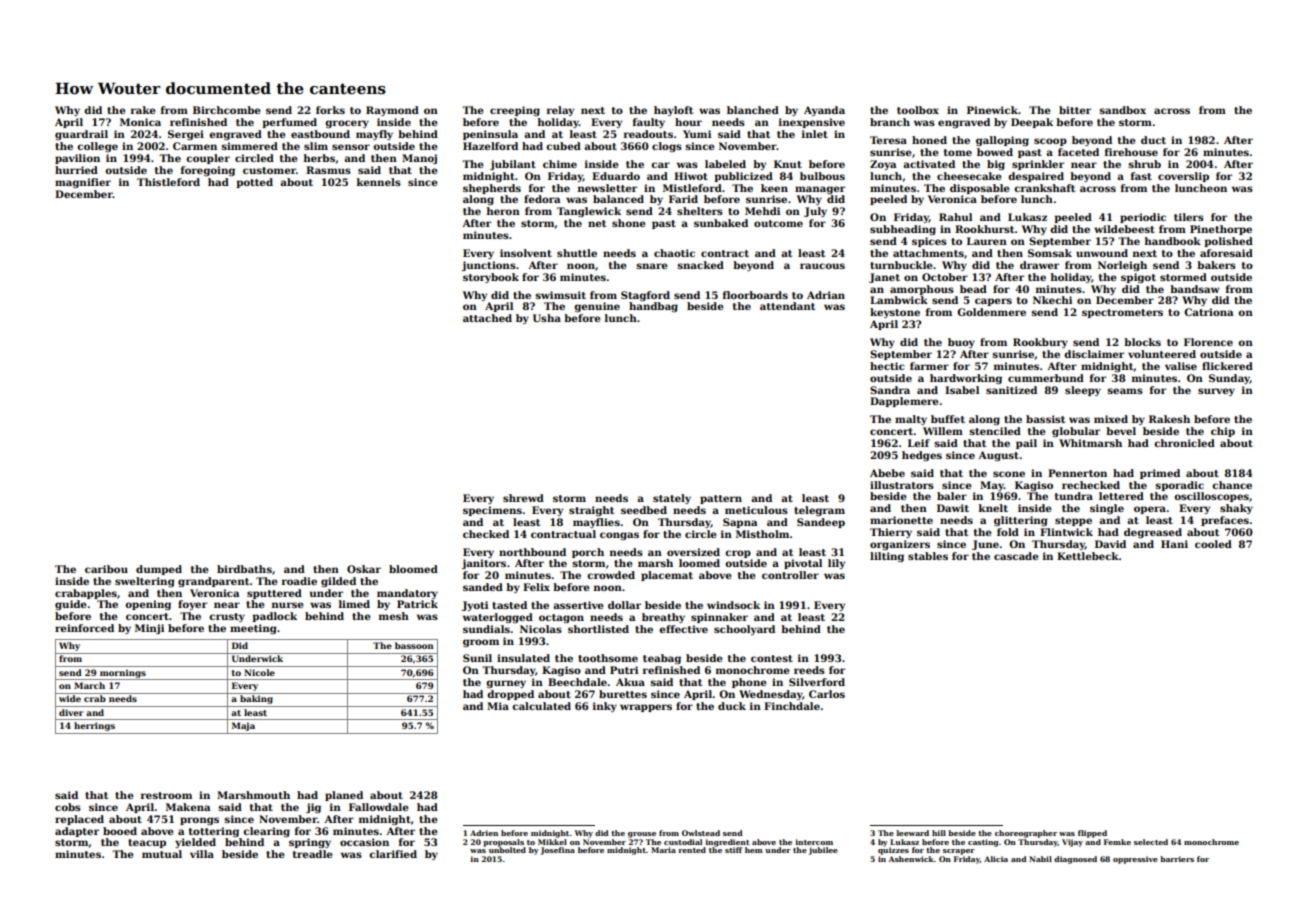 The height and width of the document is (924, 1308). Describe the element at coordinates (226, 110) in the document. I see `Birchcombe` at that location.
